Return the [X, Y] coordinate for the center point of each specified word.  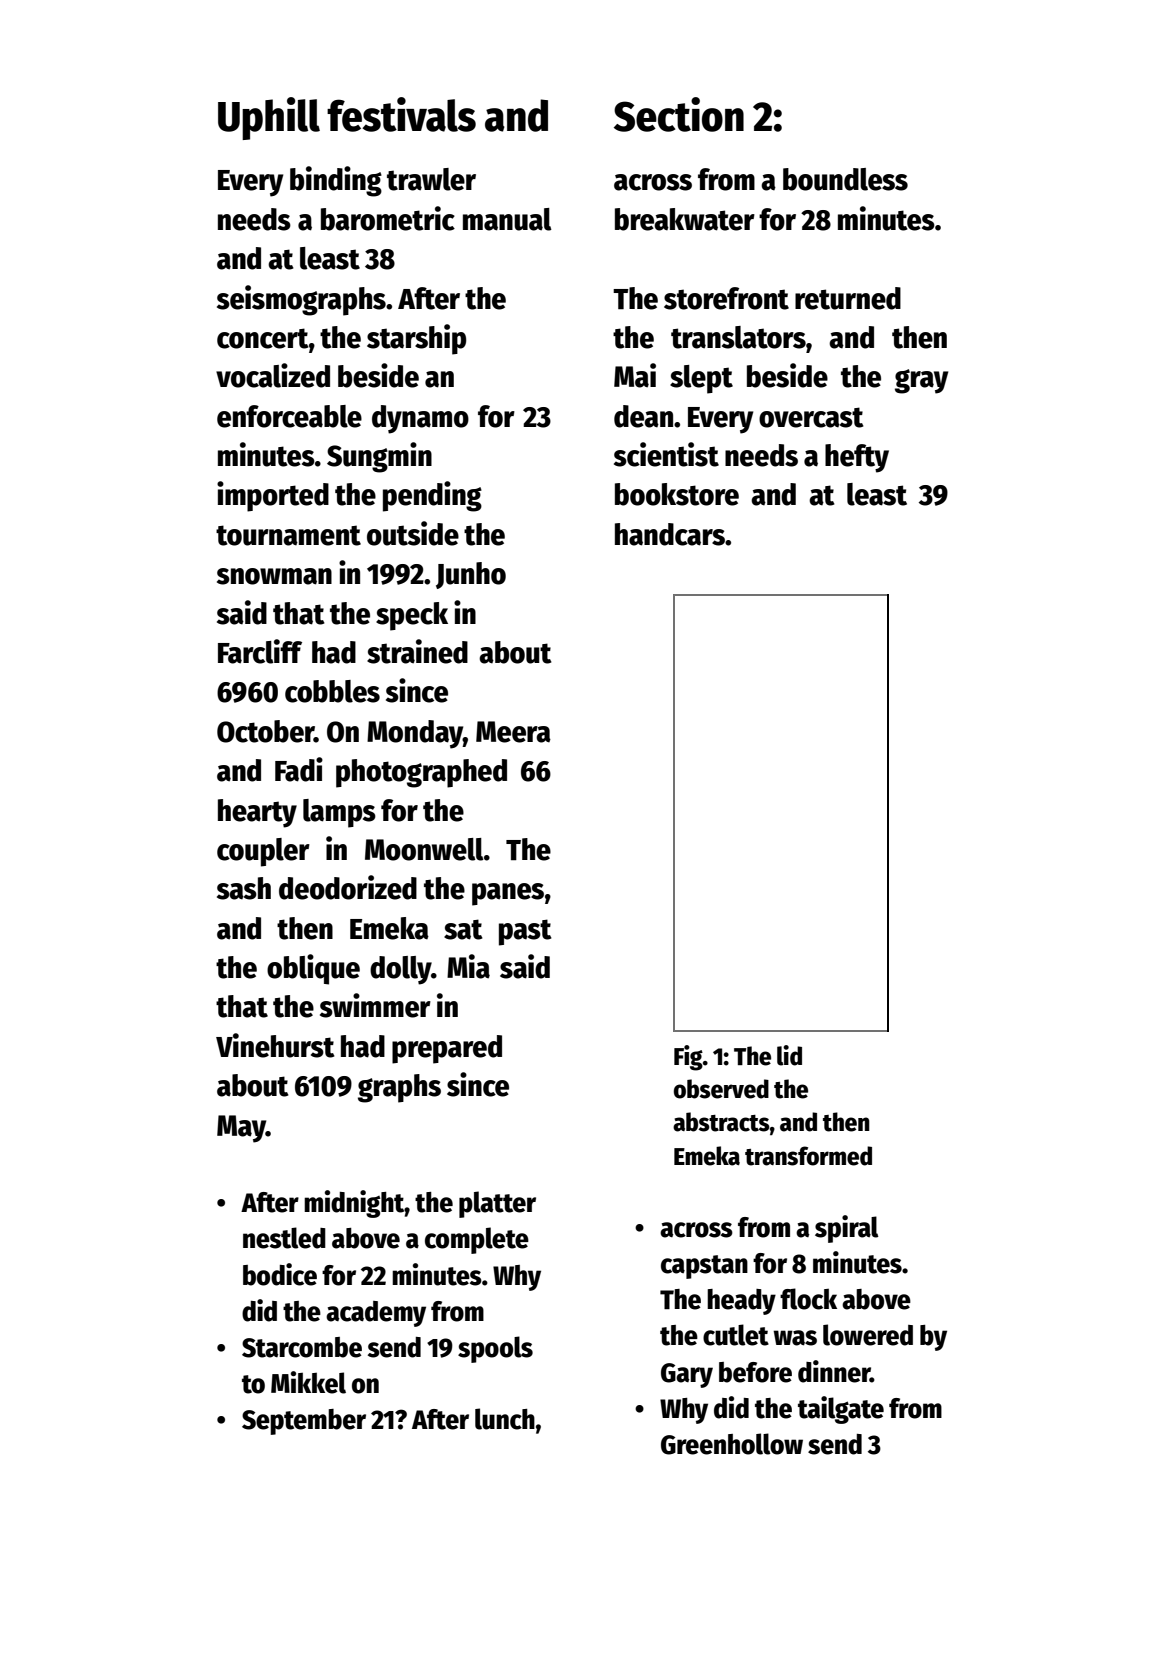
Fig [688, 1058]
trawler [431, 179]
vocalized [273, 375]
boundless [845, 179]
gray [921, 381]
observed [721, 1089]
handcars [670, 534]
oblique [313, 969]
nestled [284, 1238]
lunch [505, 1419]
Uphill [269, 118]
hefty [857, 458]
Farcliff [260, 651]
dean [643, 416]
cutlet [736, 1335]
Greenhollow [732, 1444]
